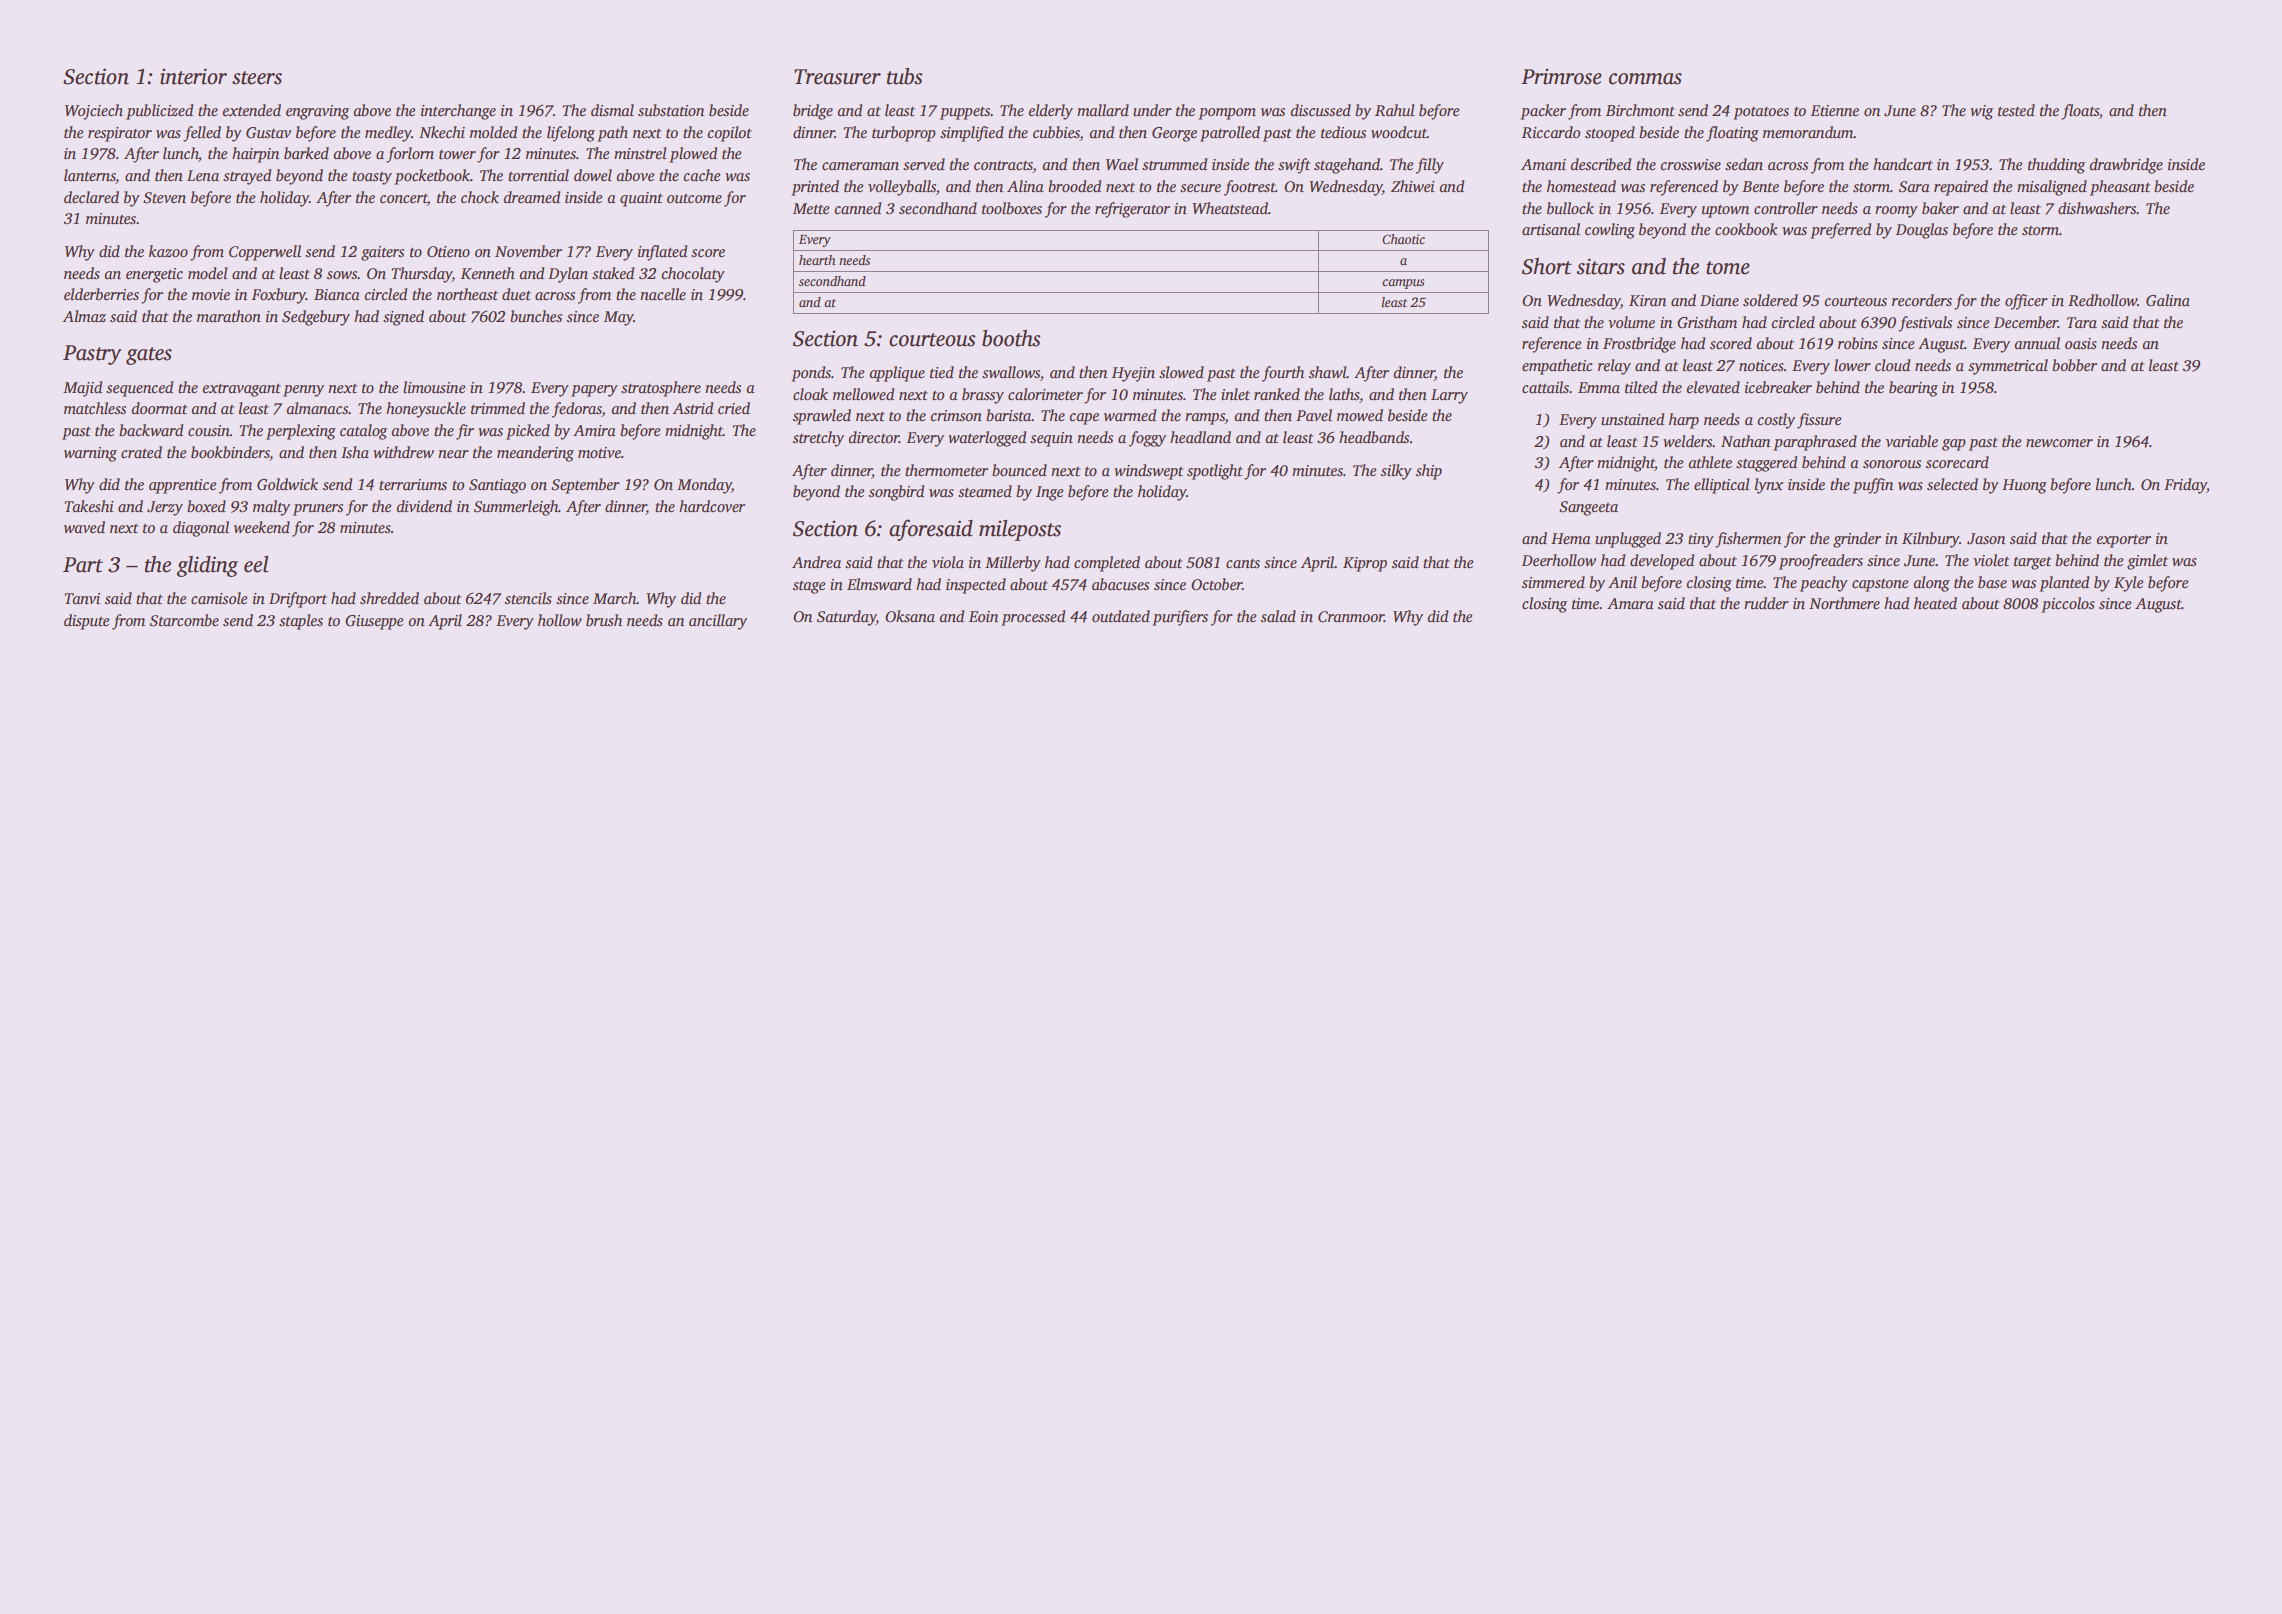  Describe the element at coordinates (1561, 77) in the screenshot. I see `Primrose` at that location.
